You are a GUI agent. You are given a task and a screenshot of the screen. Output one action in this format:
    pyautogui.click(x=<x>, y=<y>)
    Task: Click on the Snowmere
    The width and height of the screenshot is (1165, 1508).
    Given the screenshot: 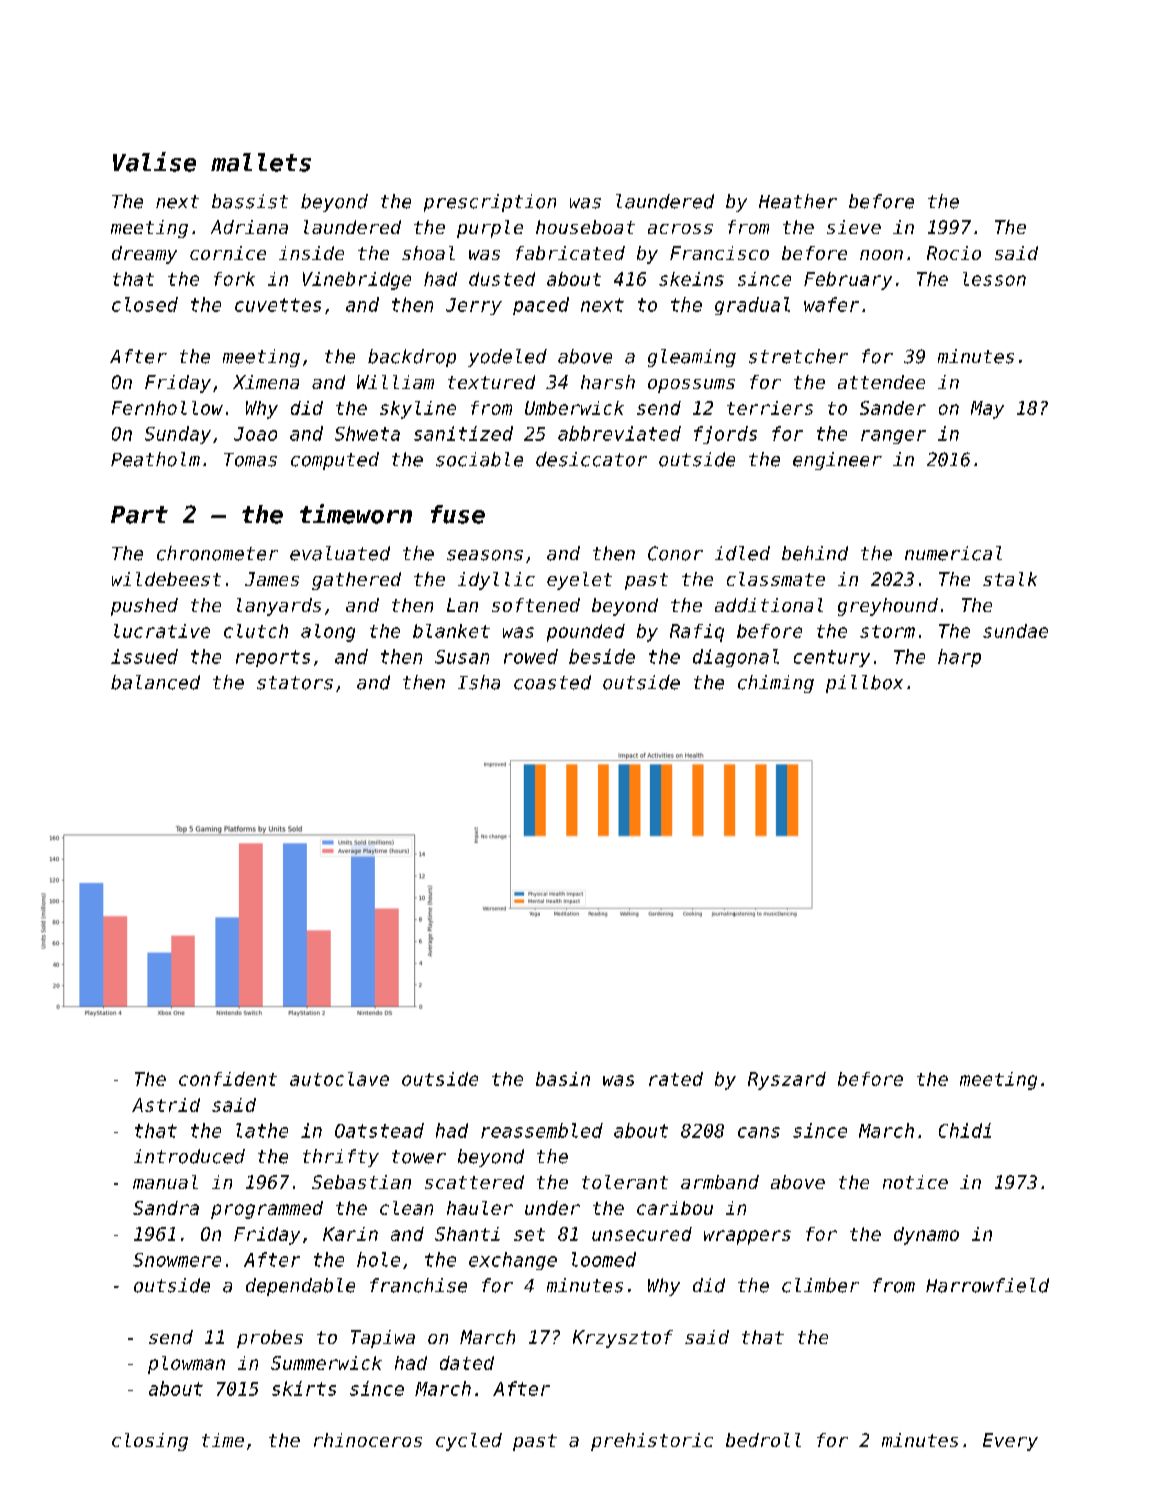 What is the action you would take?
    pyautogui.click(x=177, y=1260)
